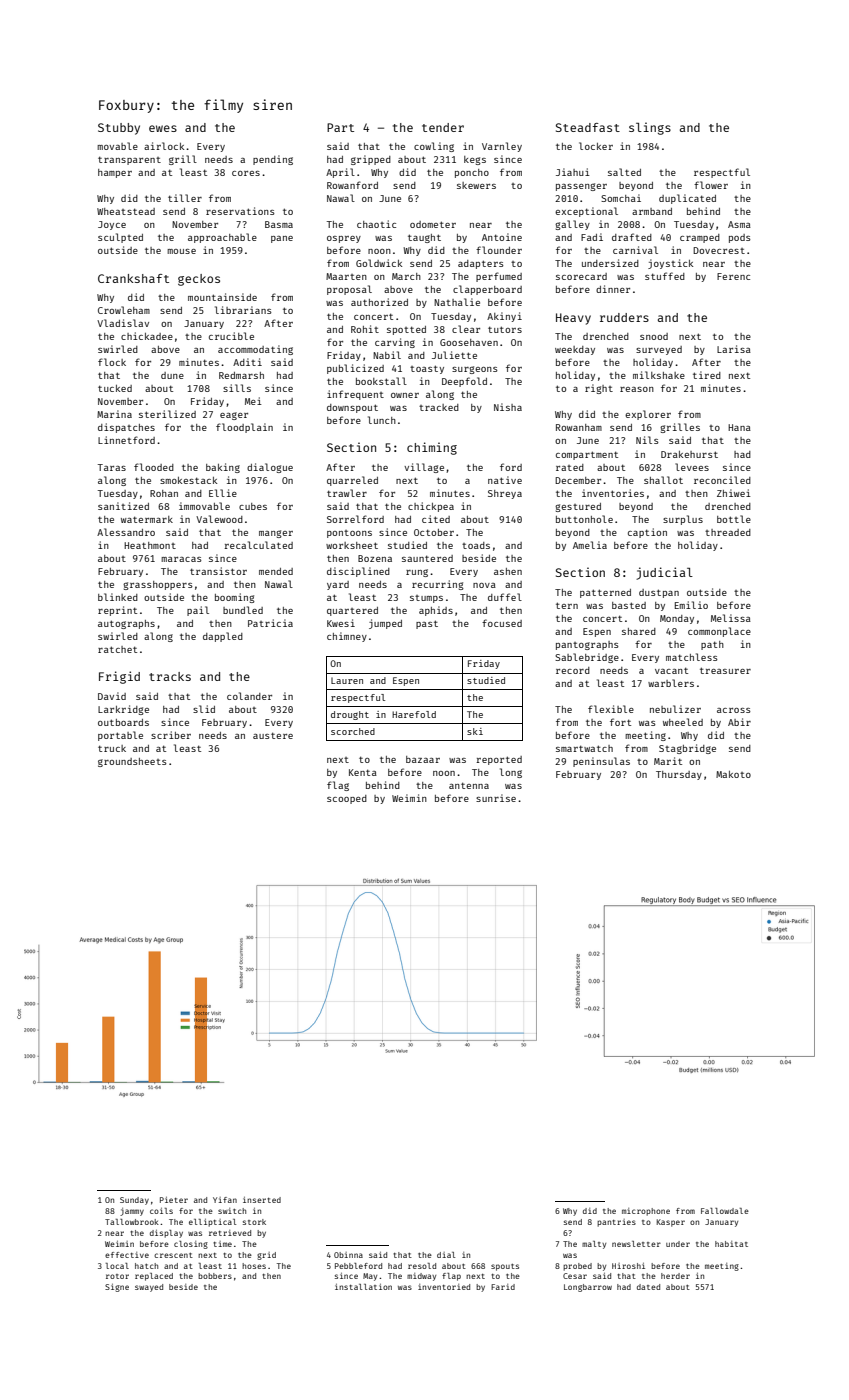 Image resolution: width=849 pixels, height=1400 pixels. I want to click on Yifan, so click(225, 1200).
